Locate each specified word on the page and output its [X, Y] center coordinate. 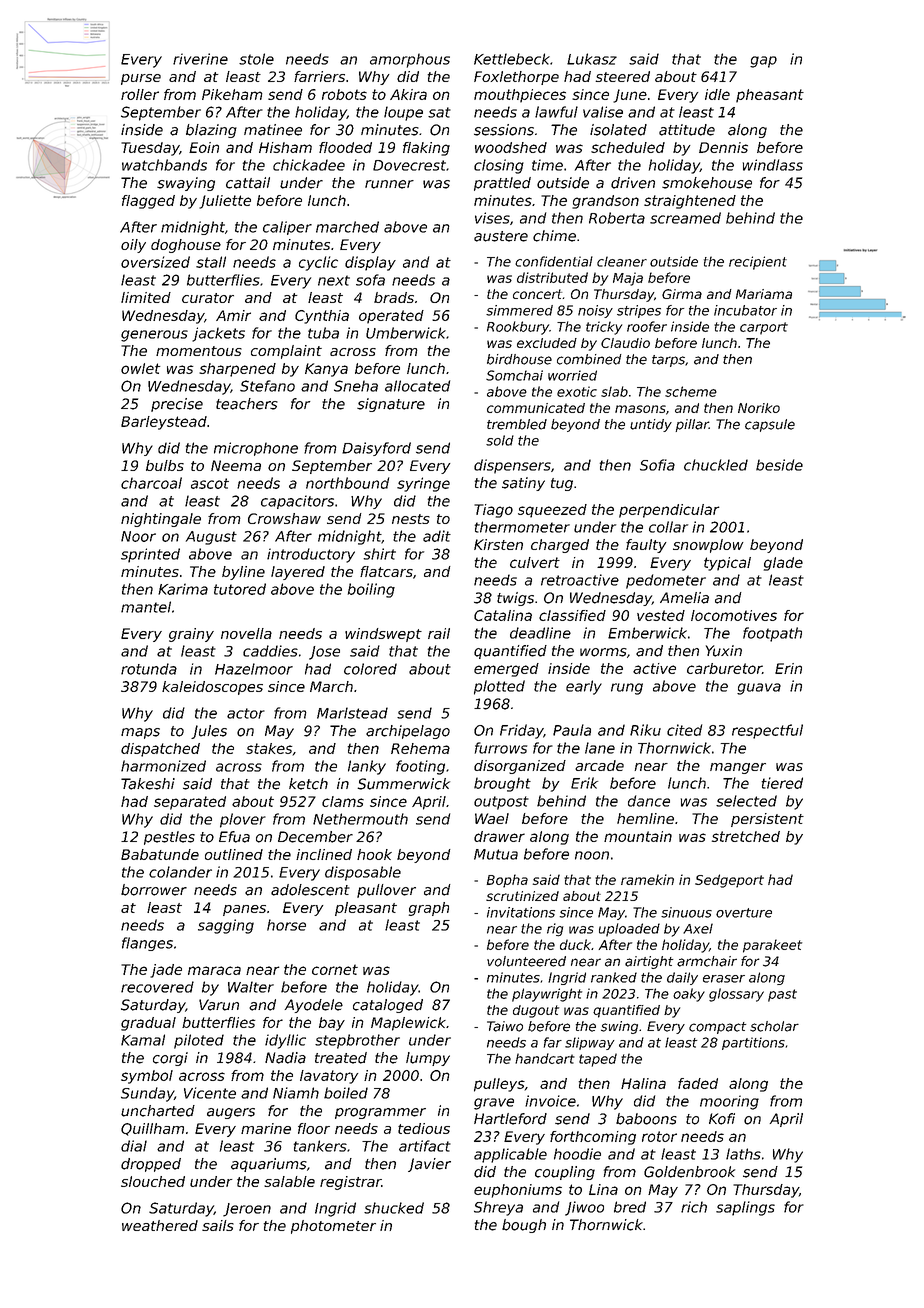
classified [572, 615]
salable [289, 1181]
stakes [269, 748]
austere [501, 236]
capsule [770, 425]
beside [779, 465]
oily [133, 246]
